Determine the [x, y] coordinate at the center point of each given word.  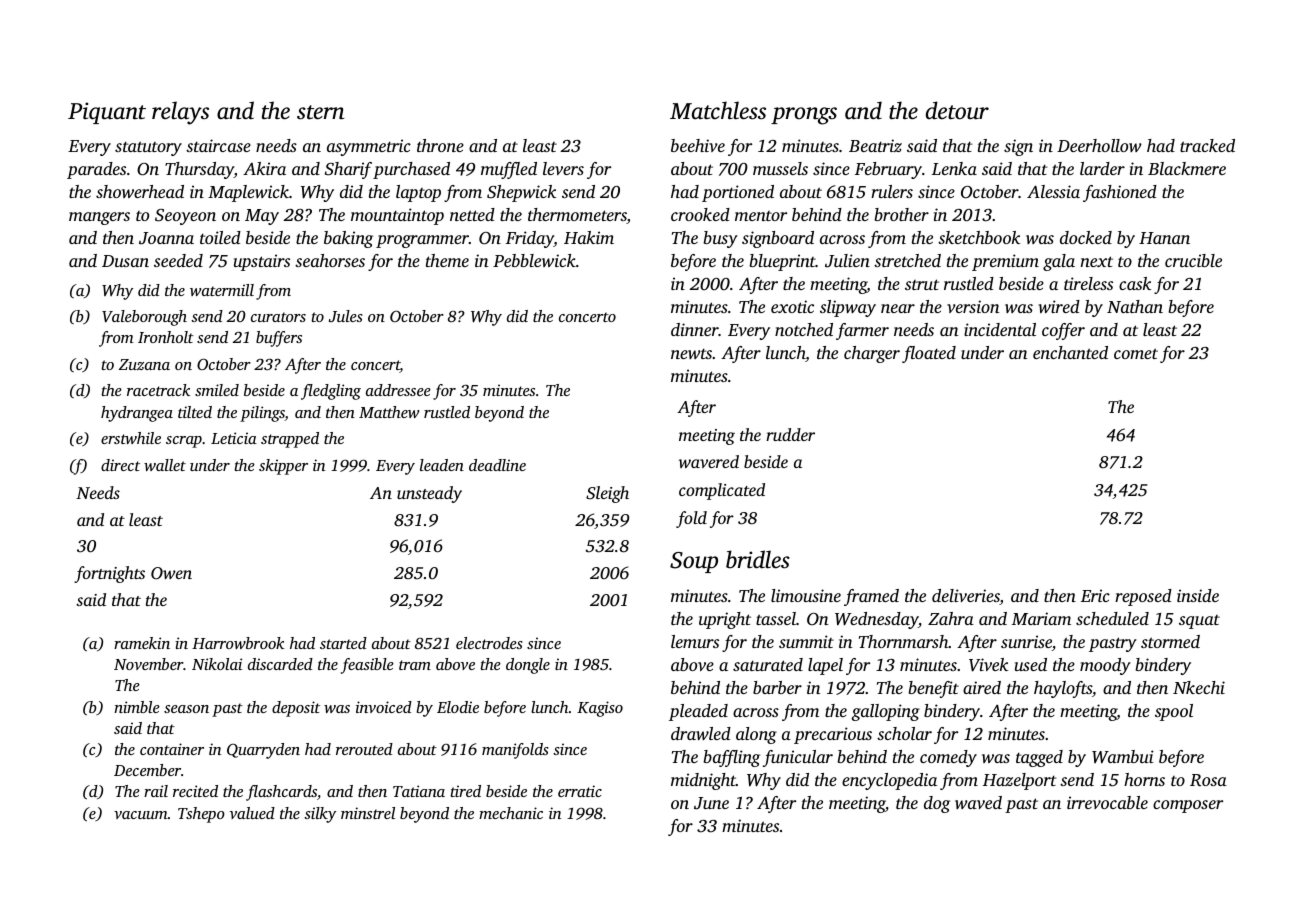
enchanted [1070, 352]
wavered [709, 461]
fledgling [331, 392]
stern [321, 112]
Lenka [954, 168]
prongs [804, 116]
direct [120, 465]
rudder [790, 434]
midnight [703, 781]
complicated [722, 491]
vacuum [141, 815]
